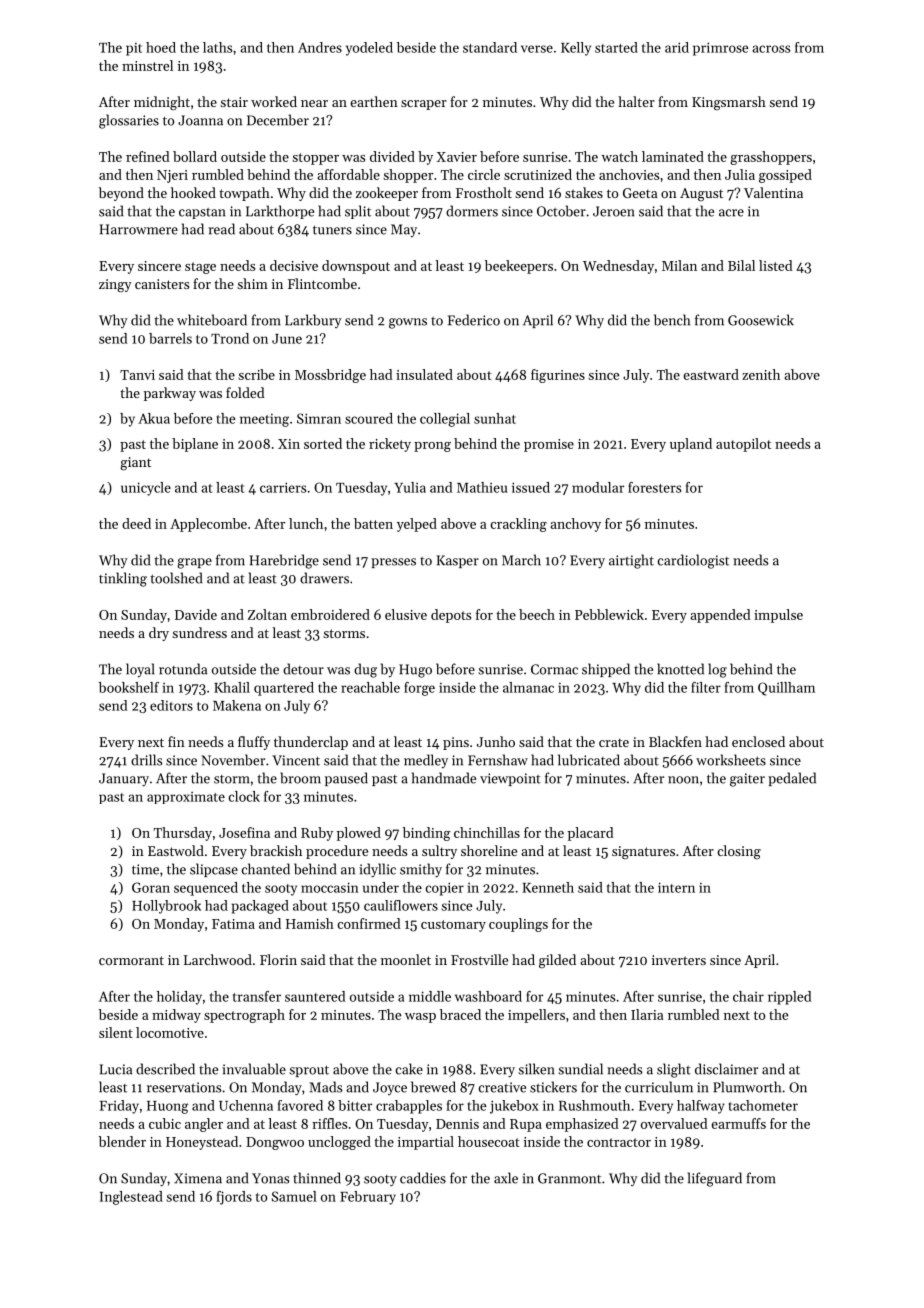 This page has height=1308, width=924. I want to click on August, so click(701, 194).
